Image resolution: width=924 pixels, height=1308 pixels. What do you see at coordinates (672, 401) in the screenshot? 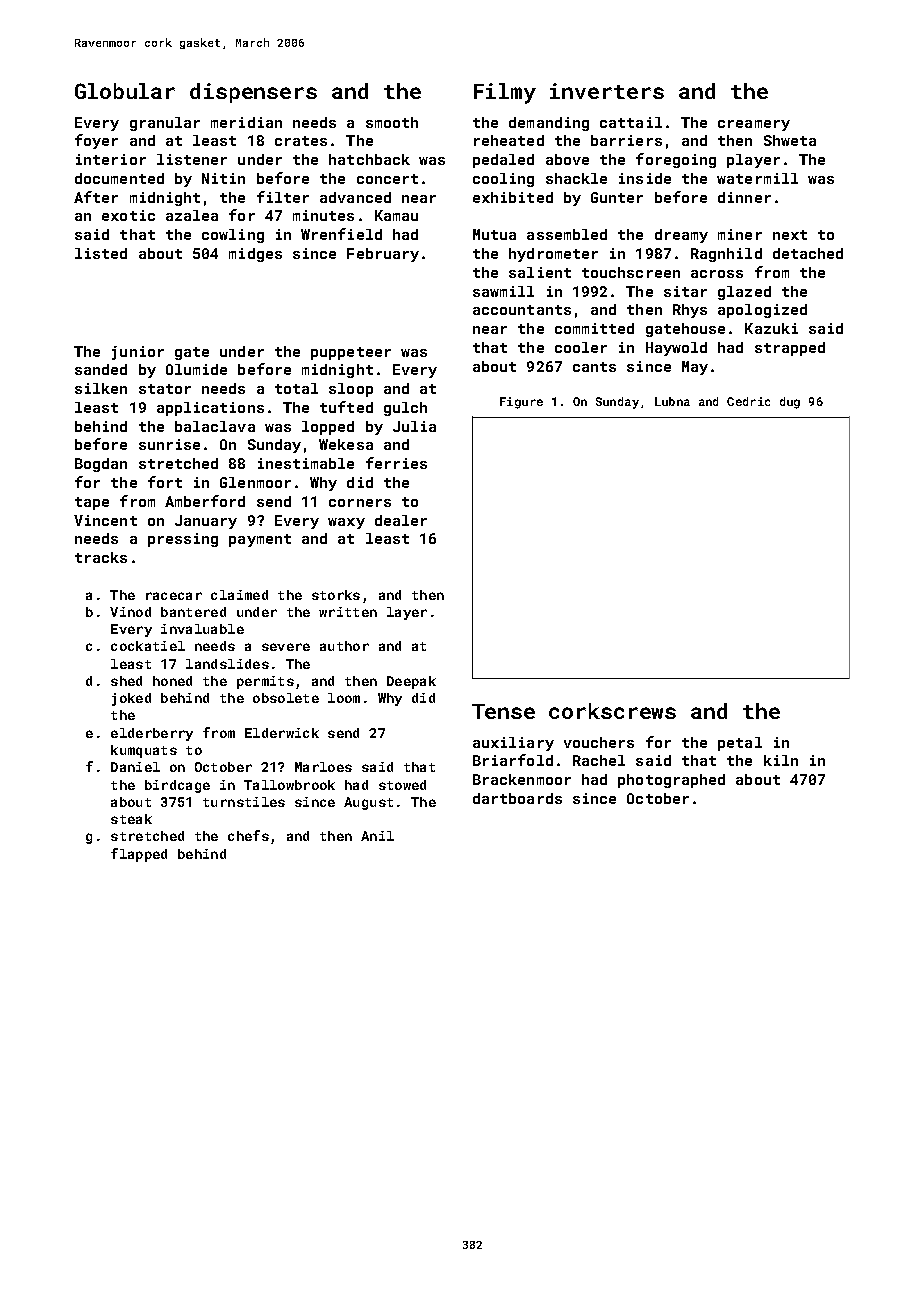
I see `Lubna` at bounding box center [672, 401].
